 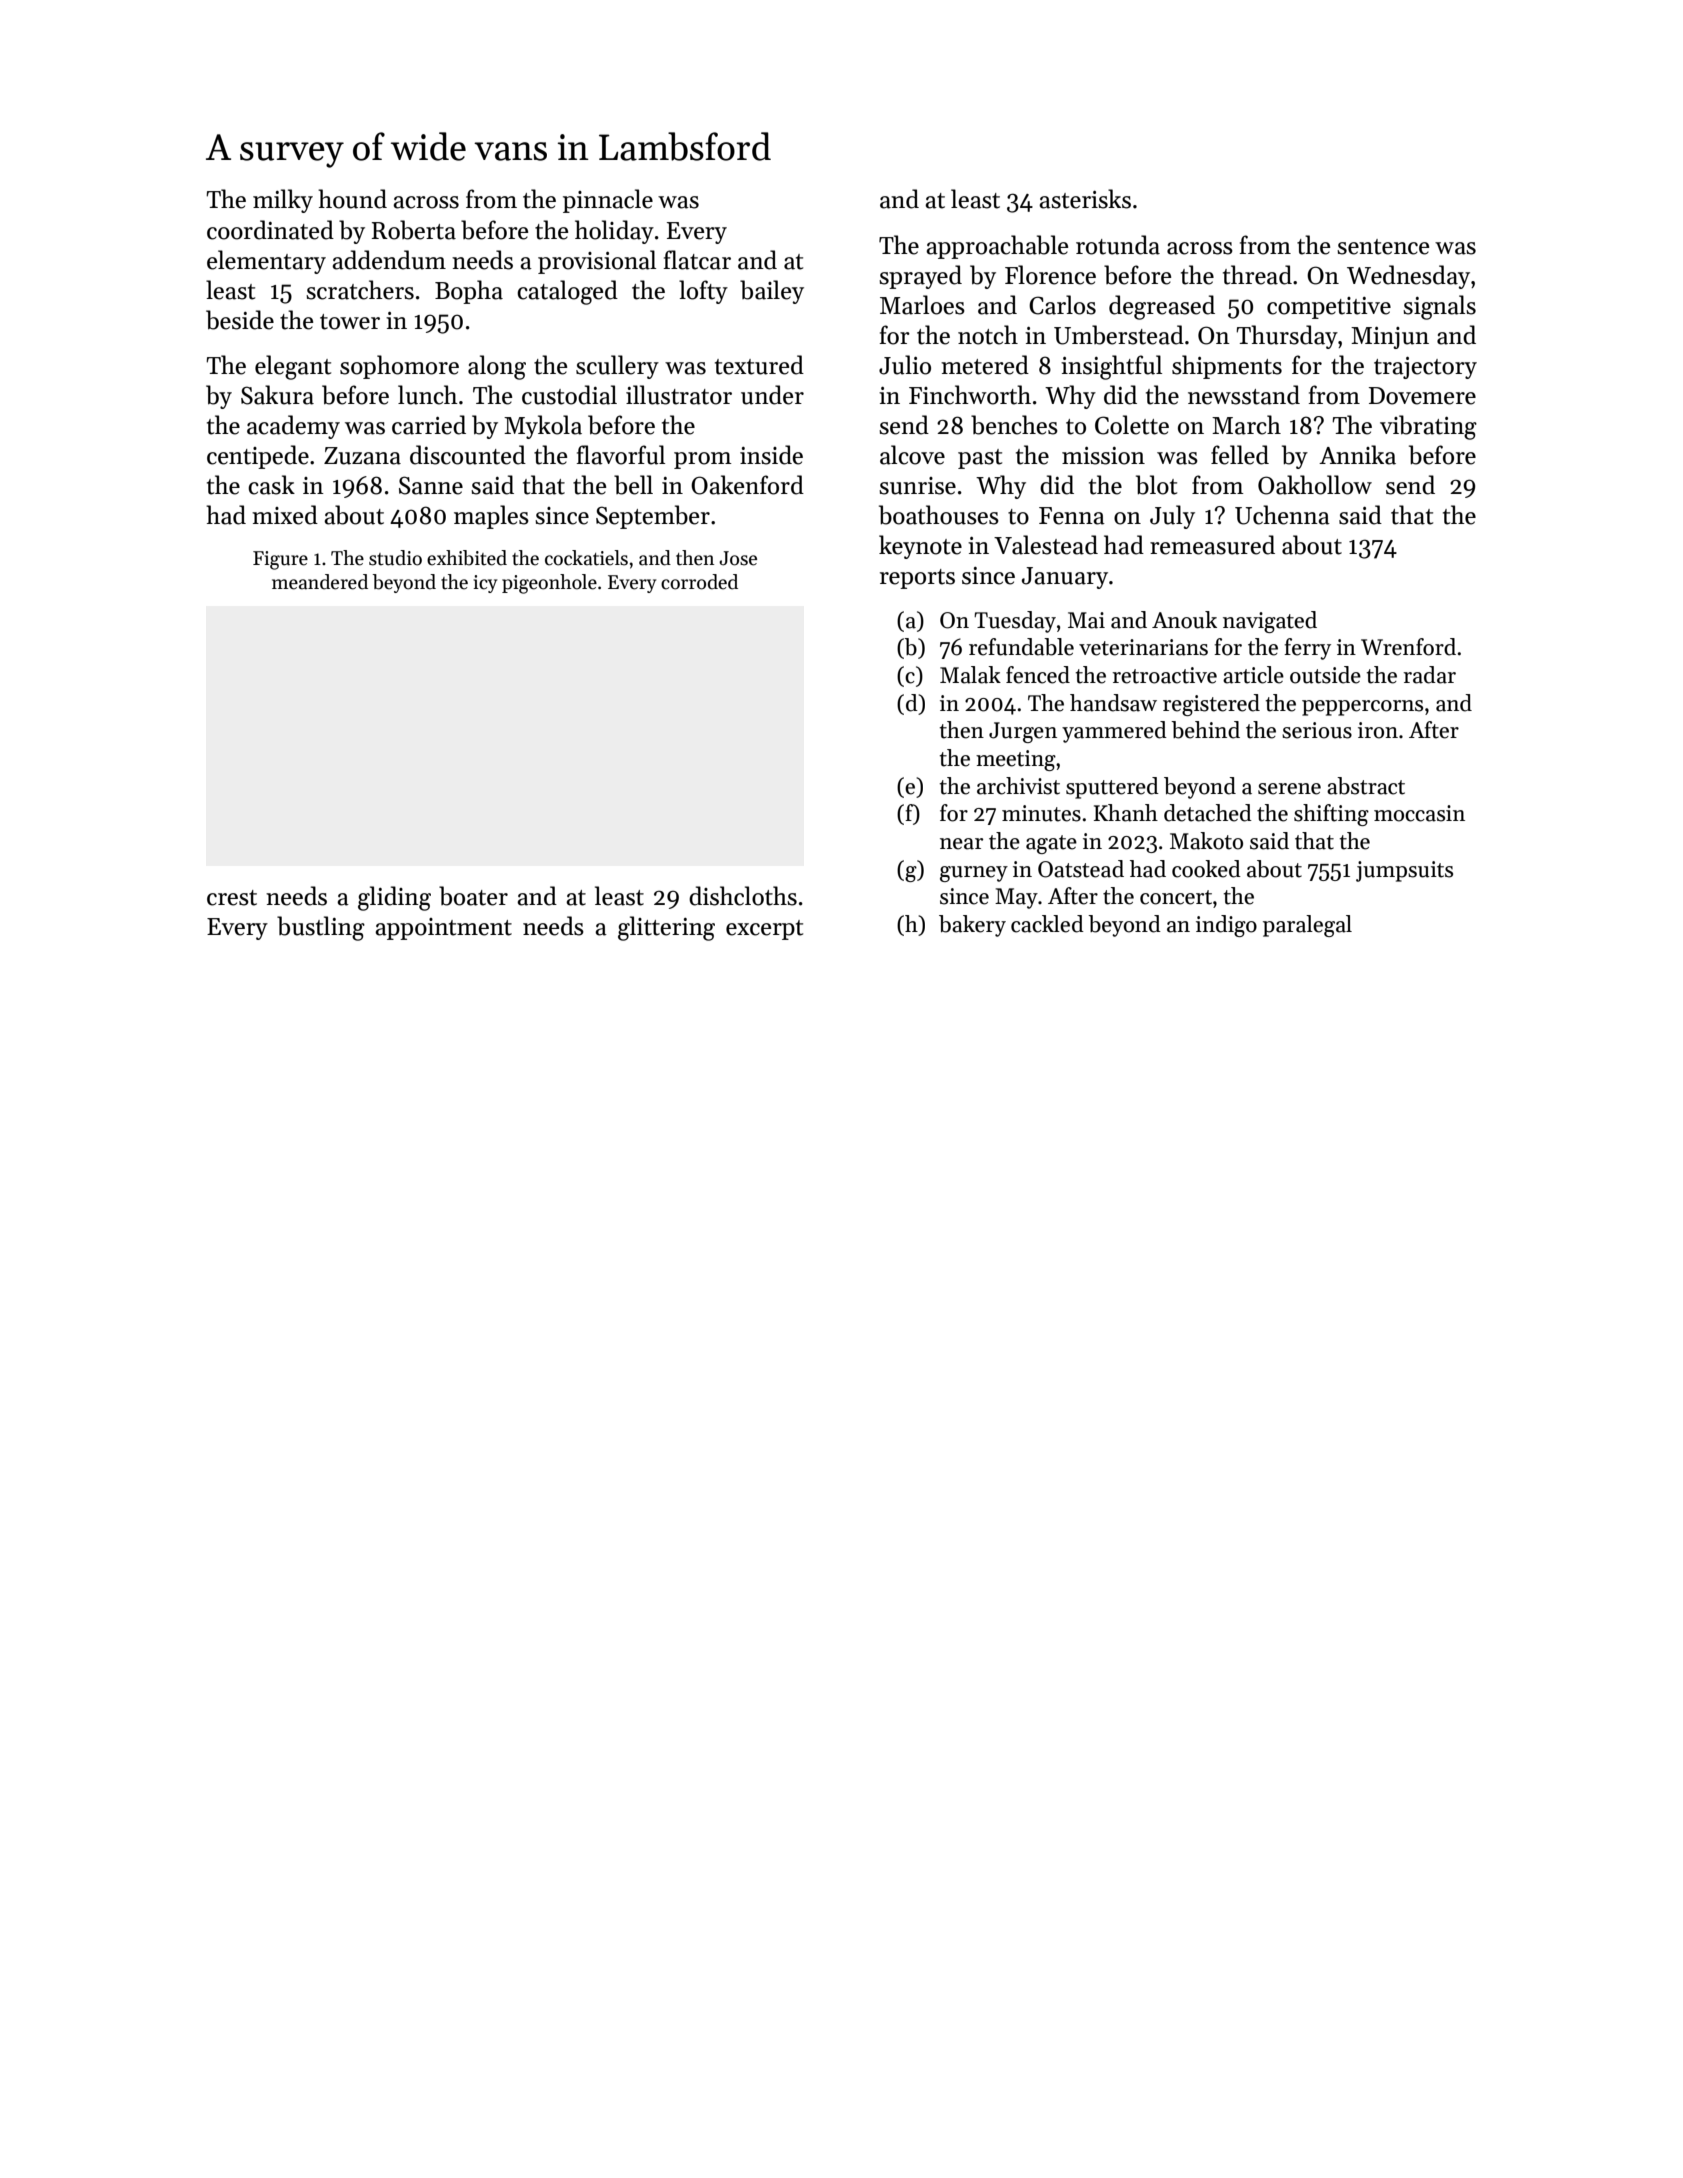 I want to click on inside, so click(x=771, y=455).
